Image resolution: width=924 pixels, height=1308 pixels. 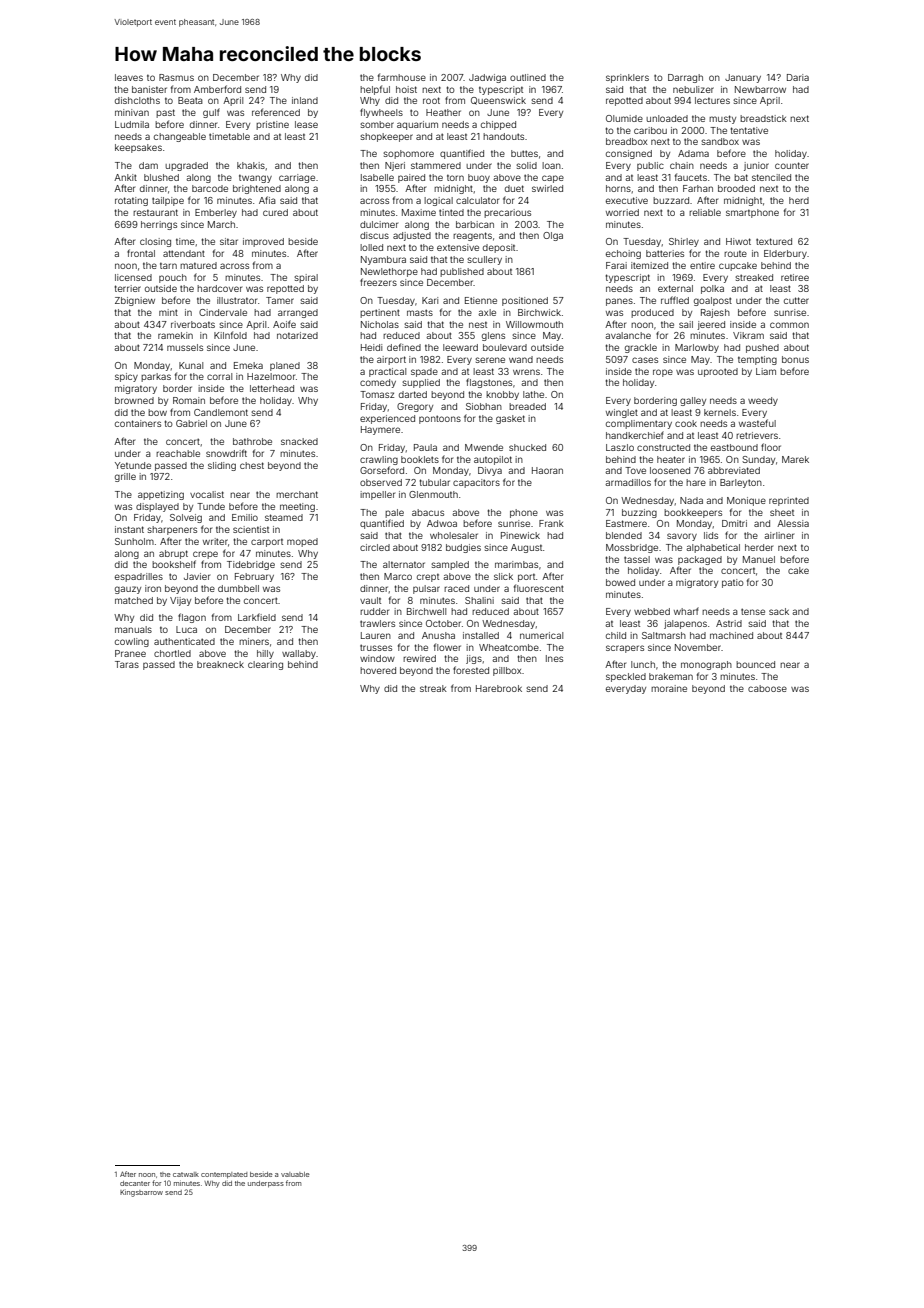 I want to click on decanter, so click(x=135, y=1183).
